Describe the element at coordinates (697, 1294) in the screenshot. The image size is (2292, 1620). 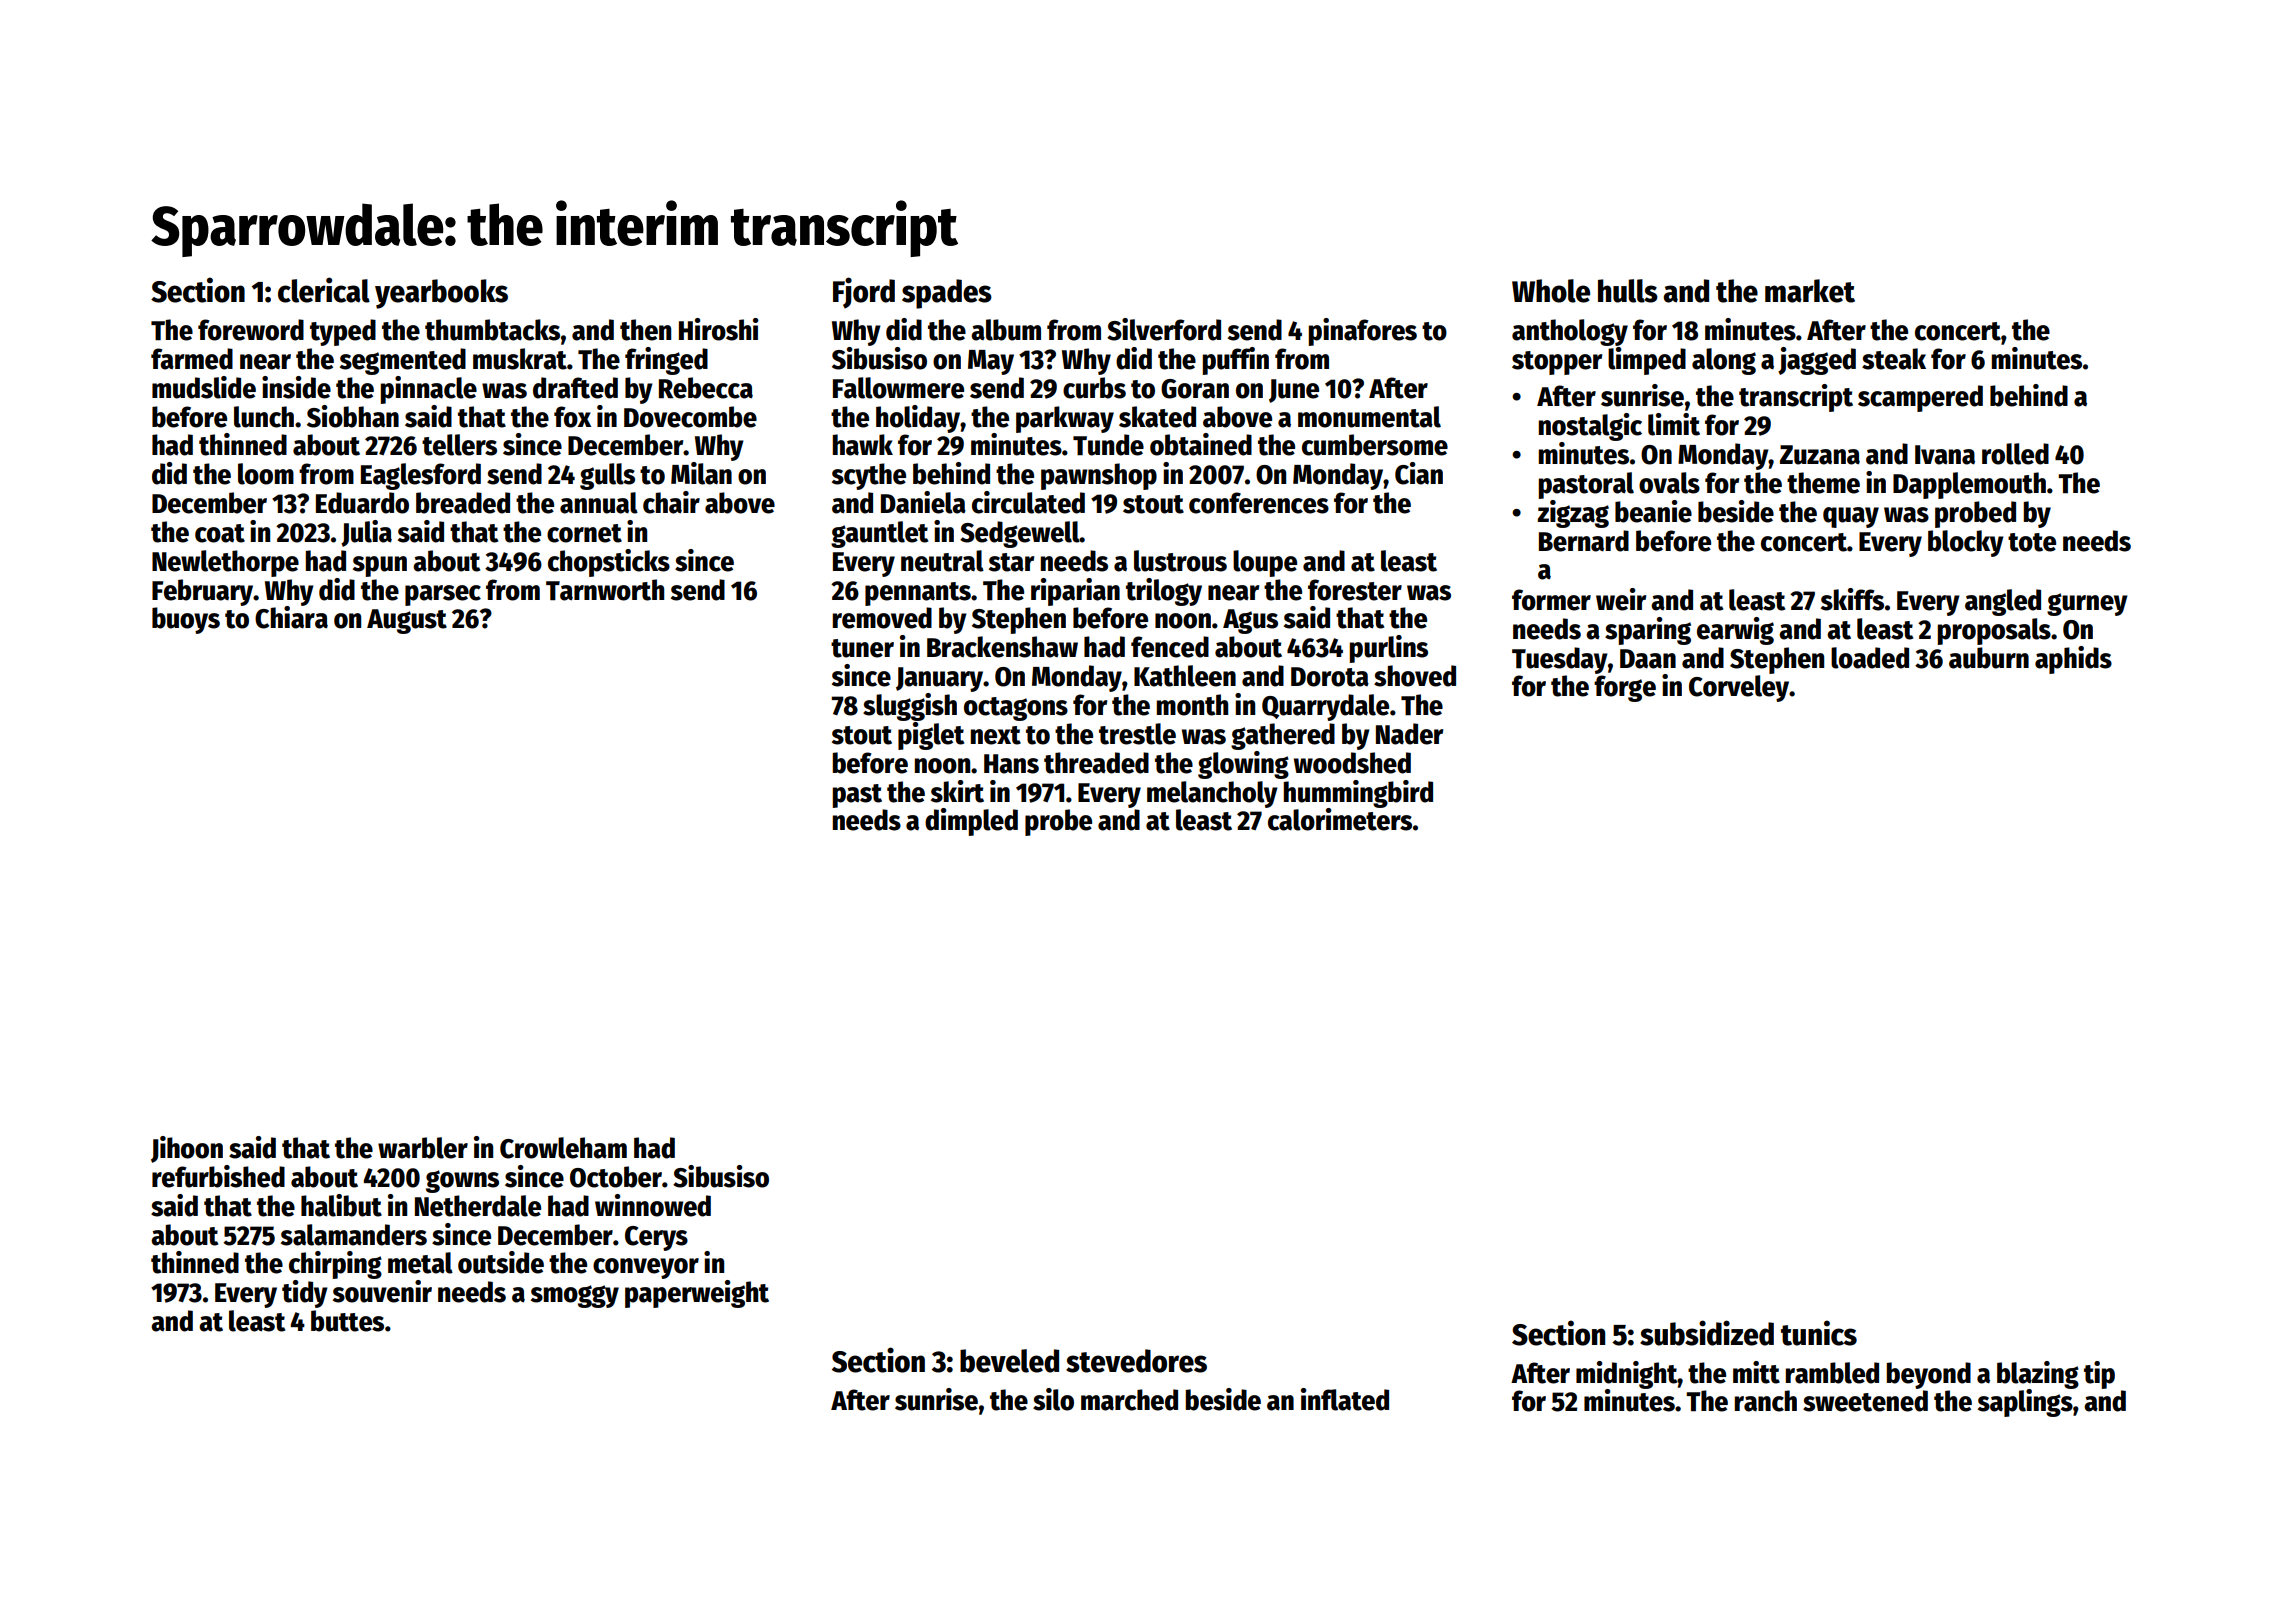
I see `paperweight` at that location.
